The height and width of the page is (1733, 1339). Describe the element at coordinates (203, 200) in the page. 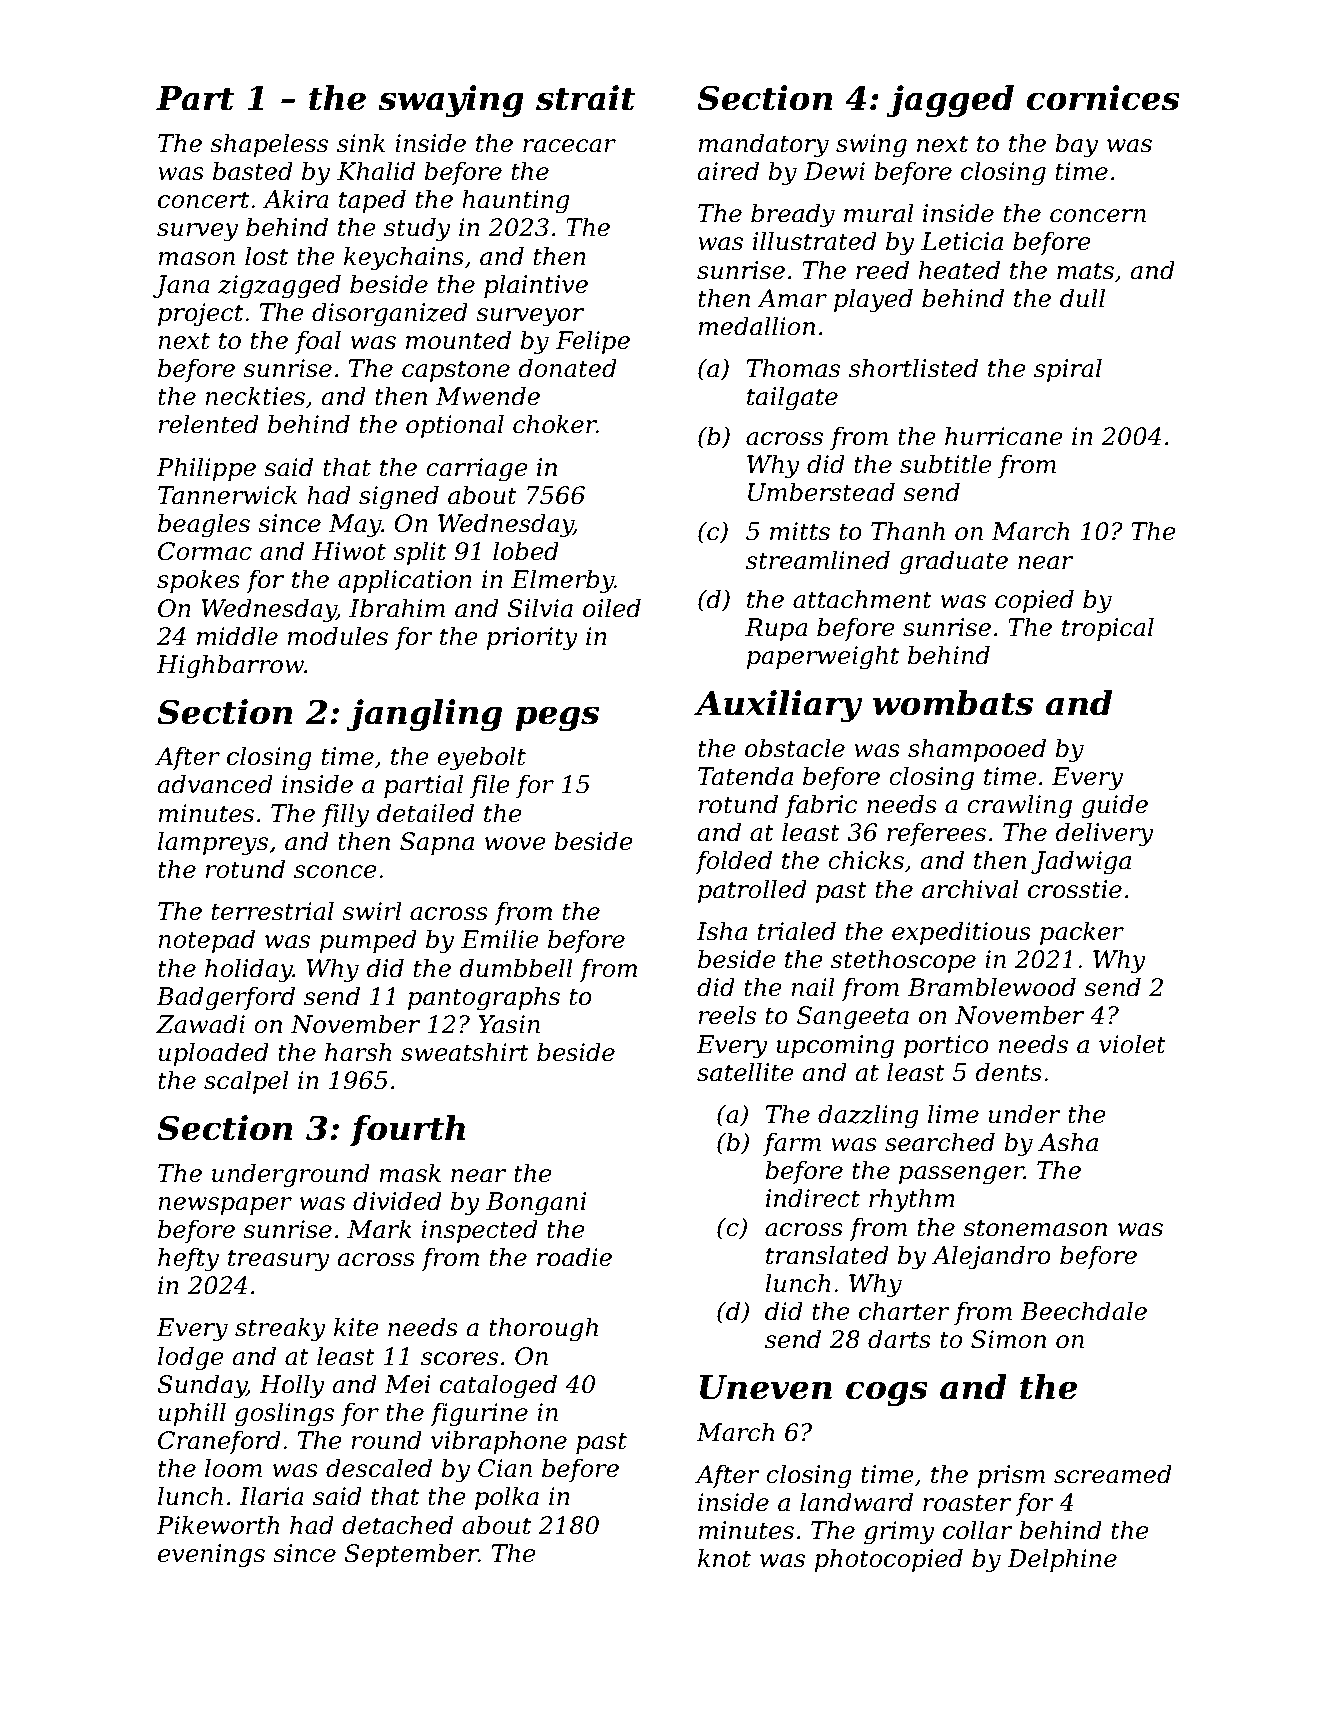

I see `concert` at that location.
